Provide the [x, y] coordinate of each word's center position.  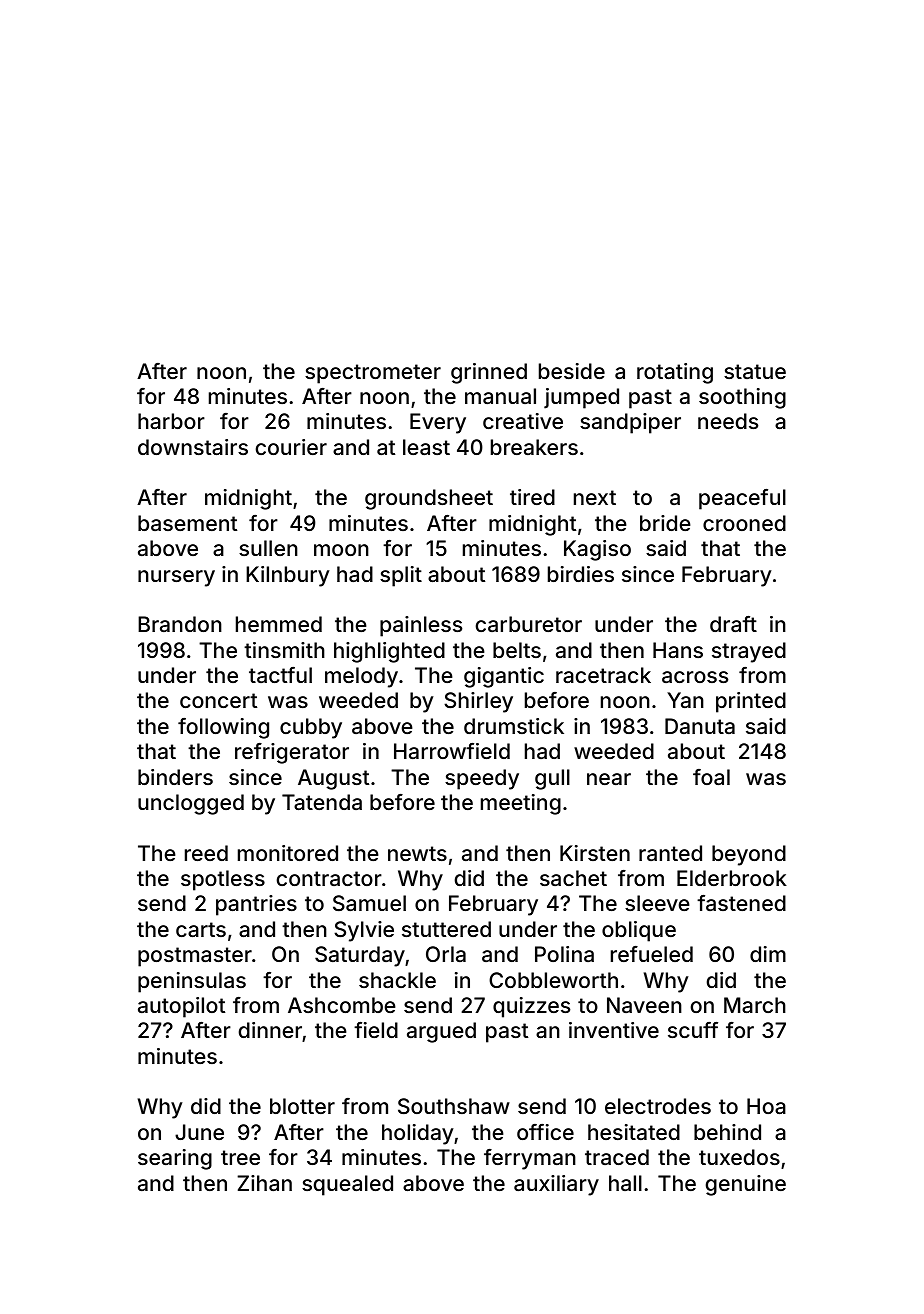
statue [755, 371]
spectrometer [373, 374]
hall [625, 1183]
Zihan [264, 1183]
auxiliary [556, 1185]
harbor [171, 421]
